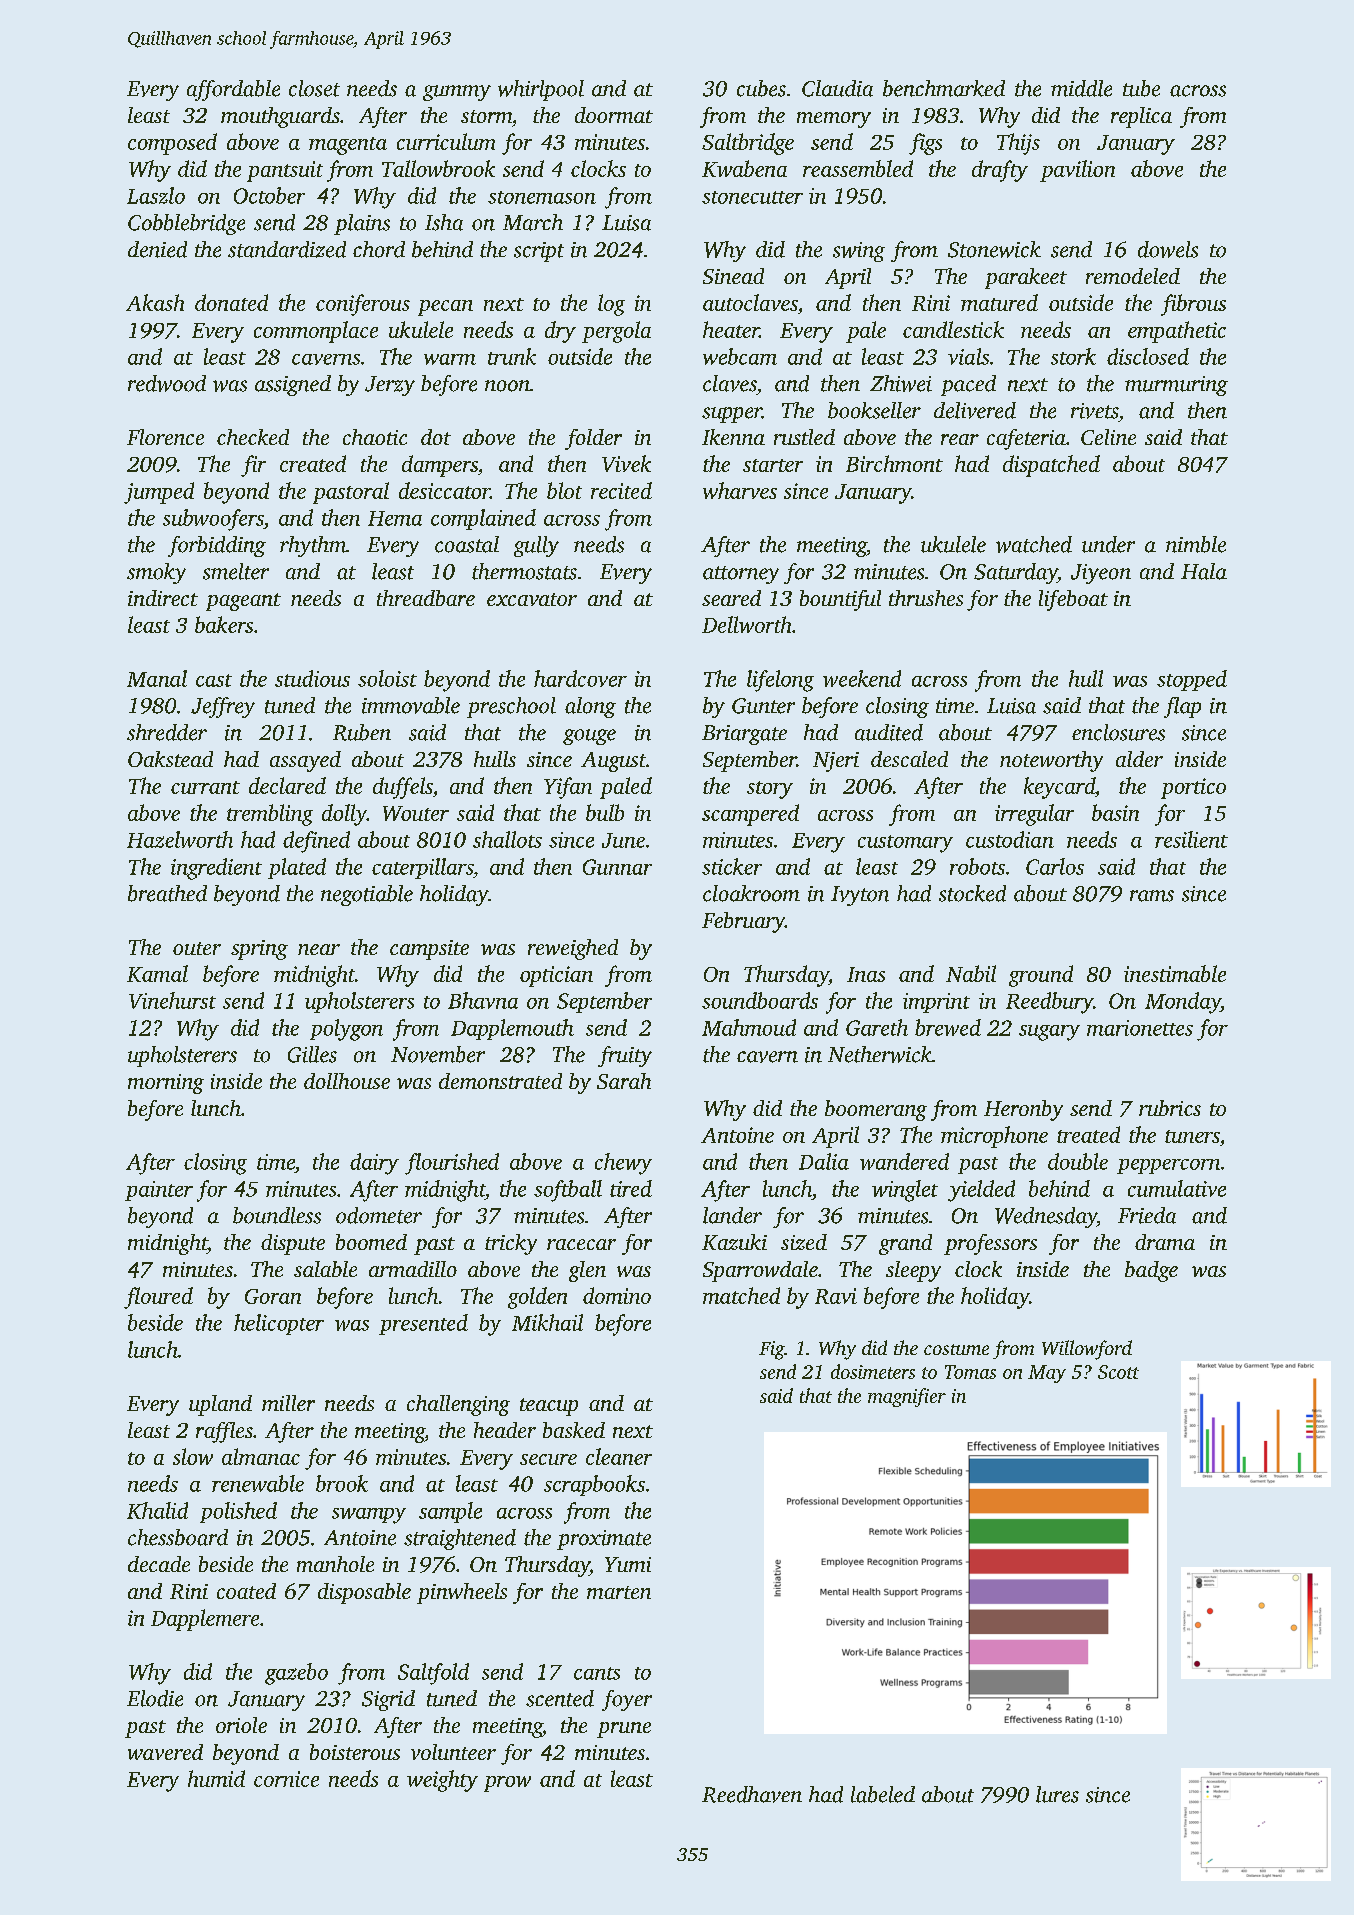 The width and height of the image is (1354, 1915). I want to click on tube, so click(1141, 88).
